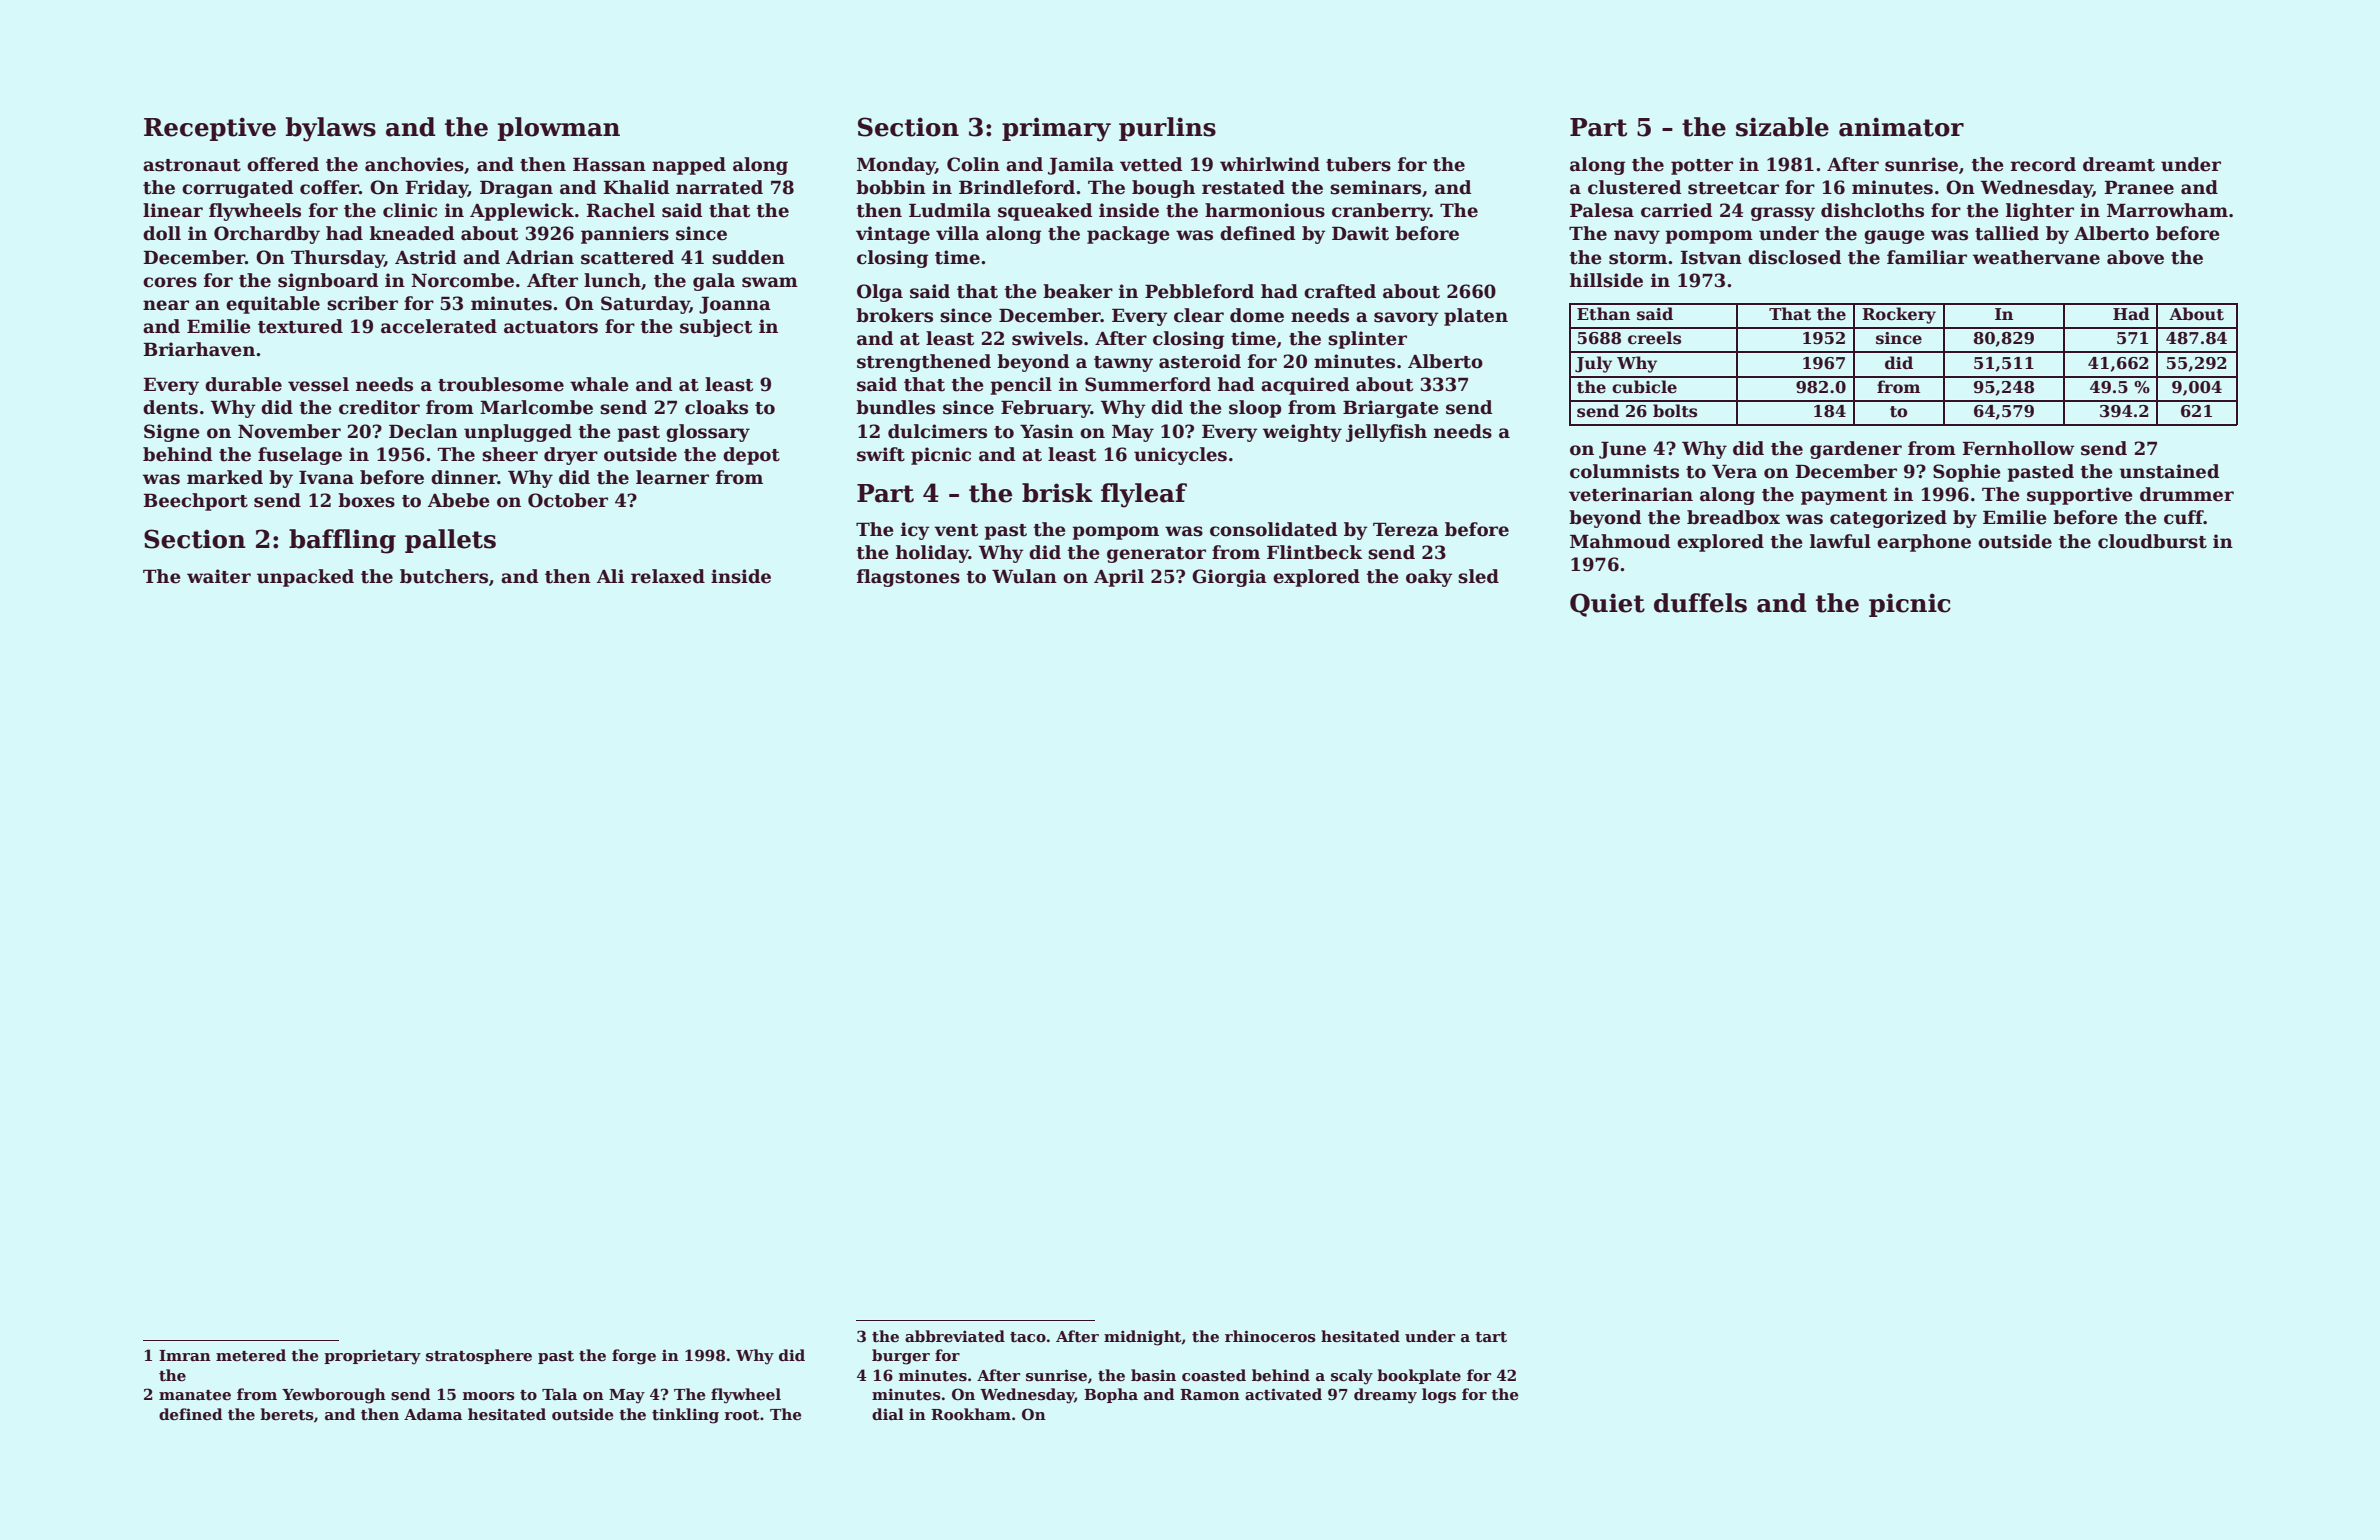  I want to click on flyleaf, so click(1144, 495).
